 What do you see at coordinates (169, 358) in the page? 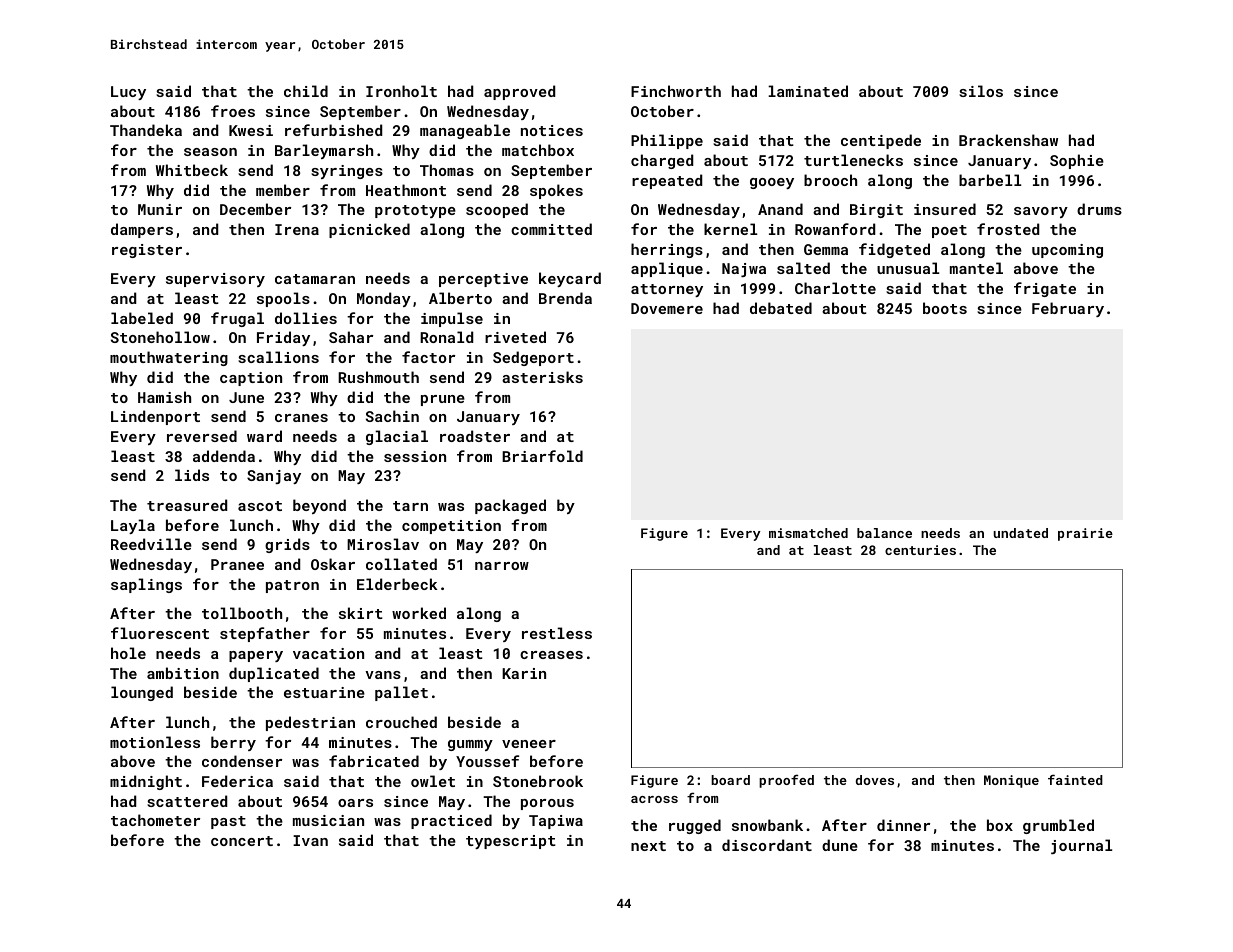
I see `mouthwatering` at bounding box center [169, 358].
